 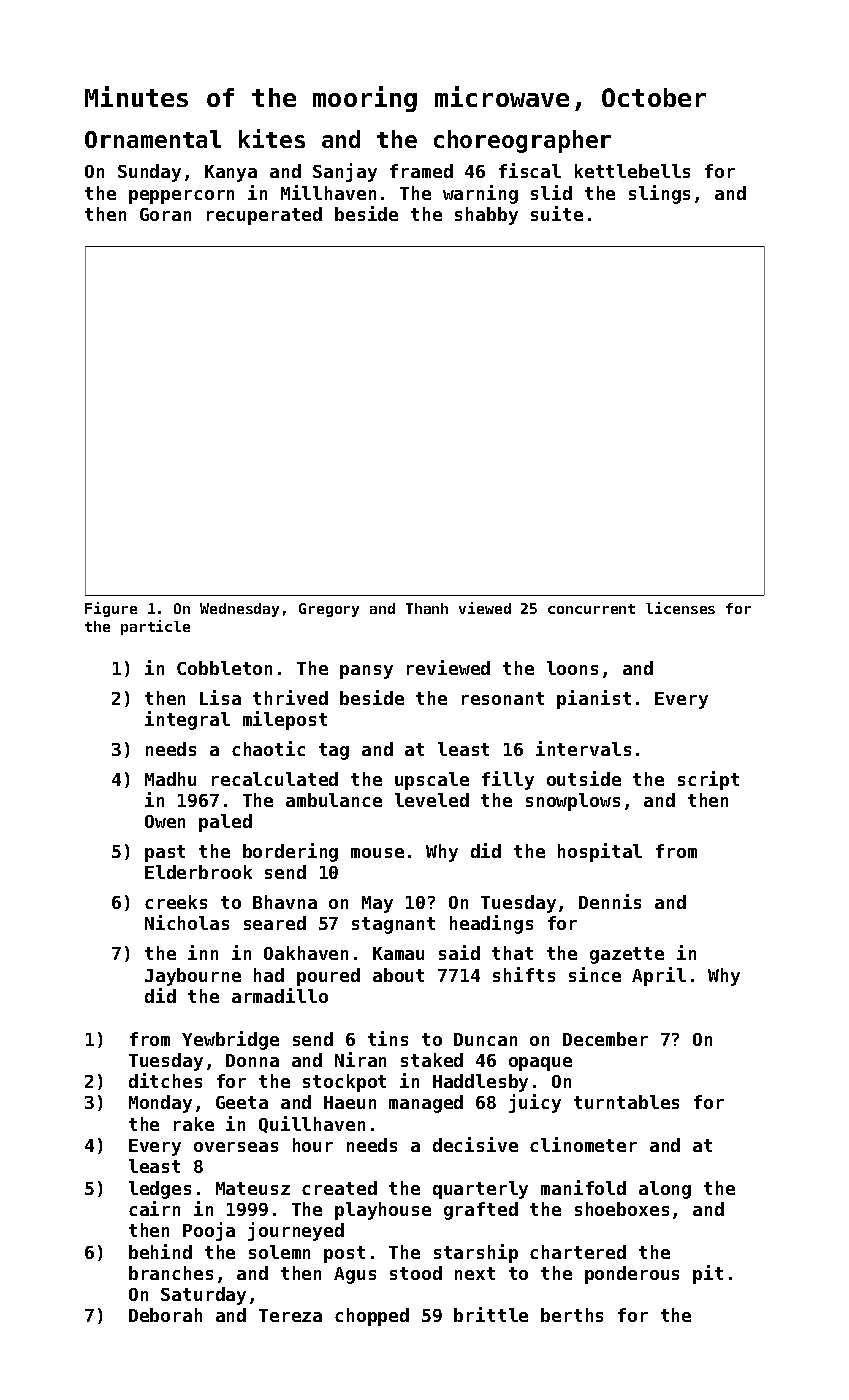 I want to click on brittle, so click(x=491, y=1314).
